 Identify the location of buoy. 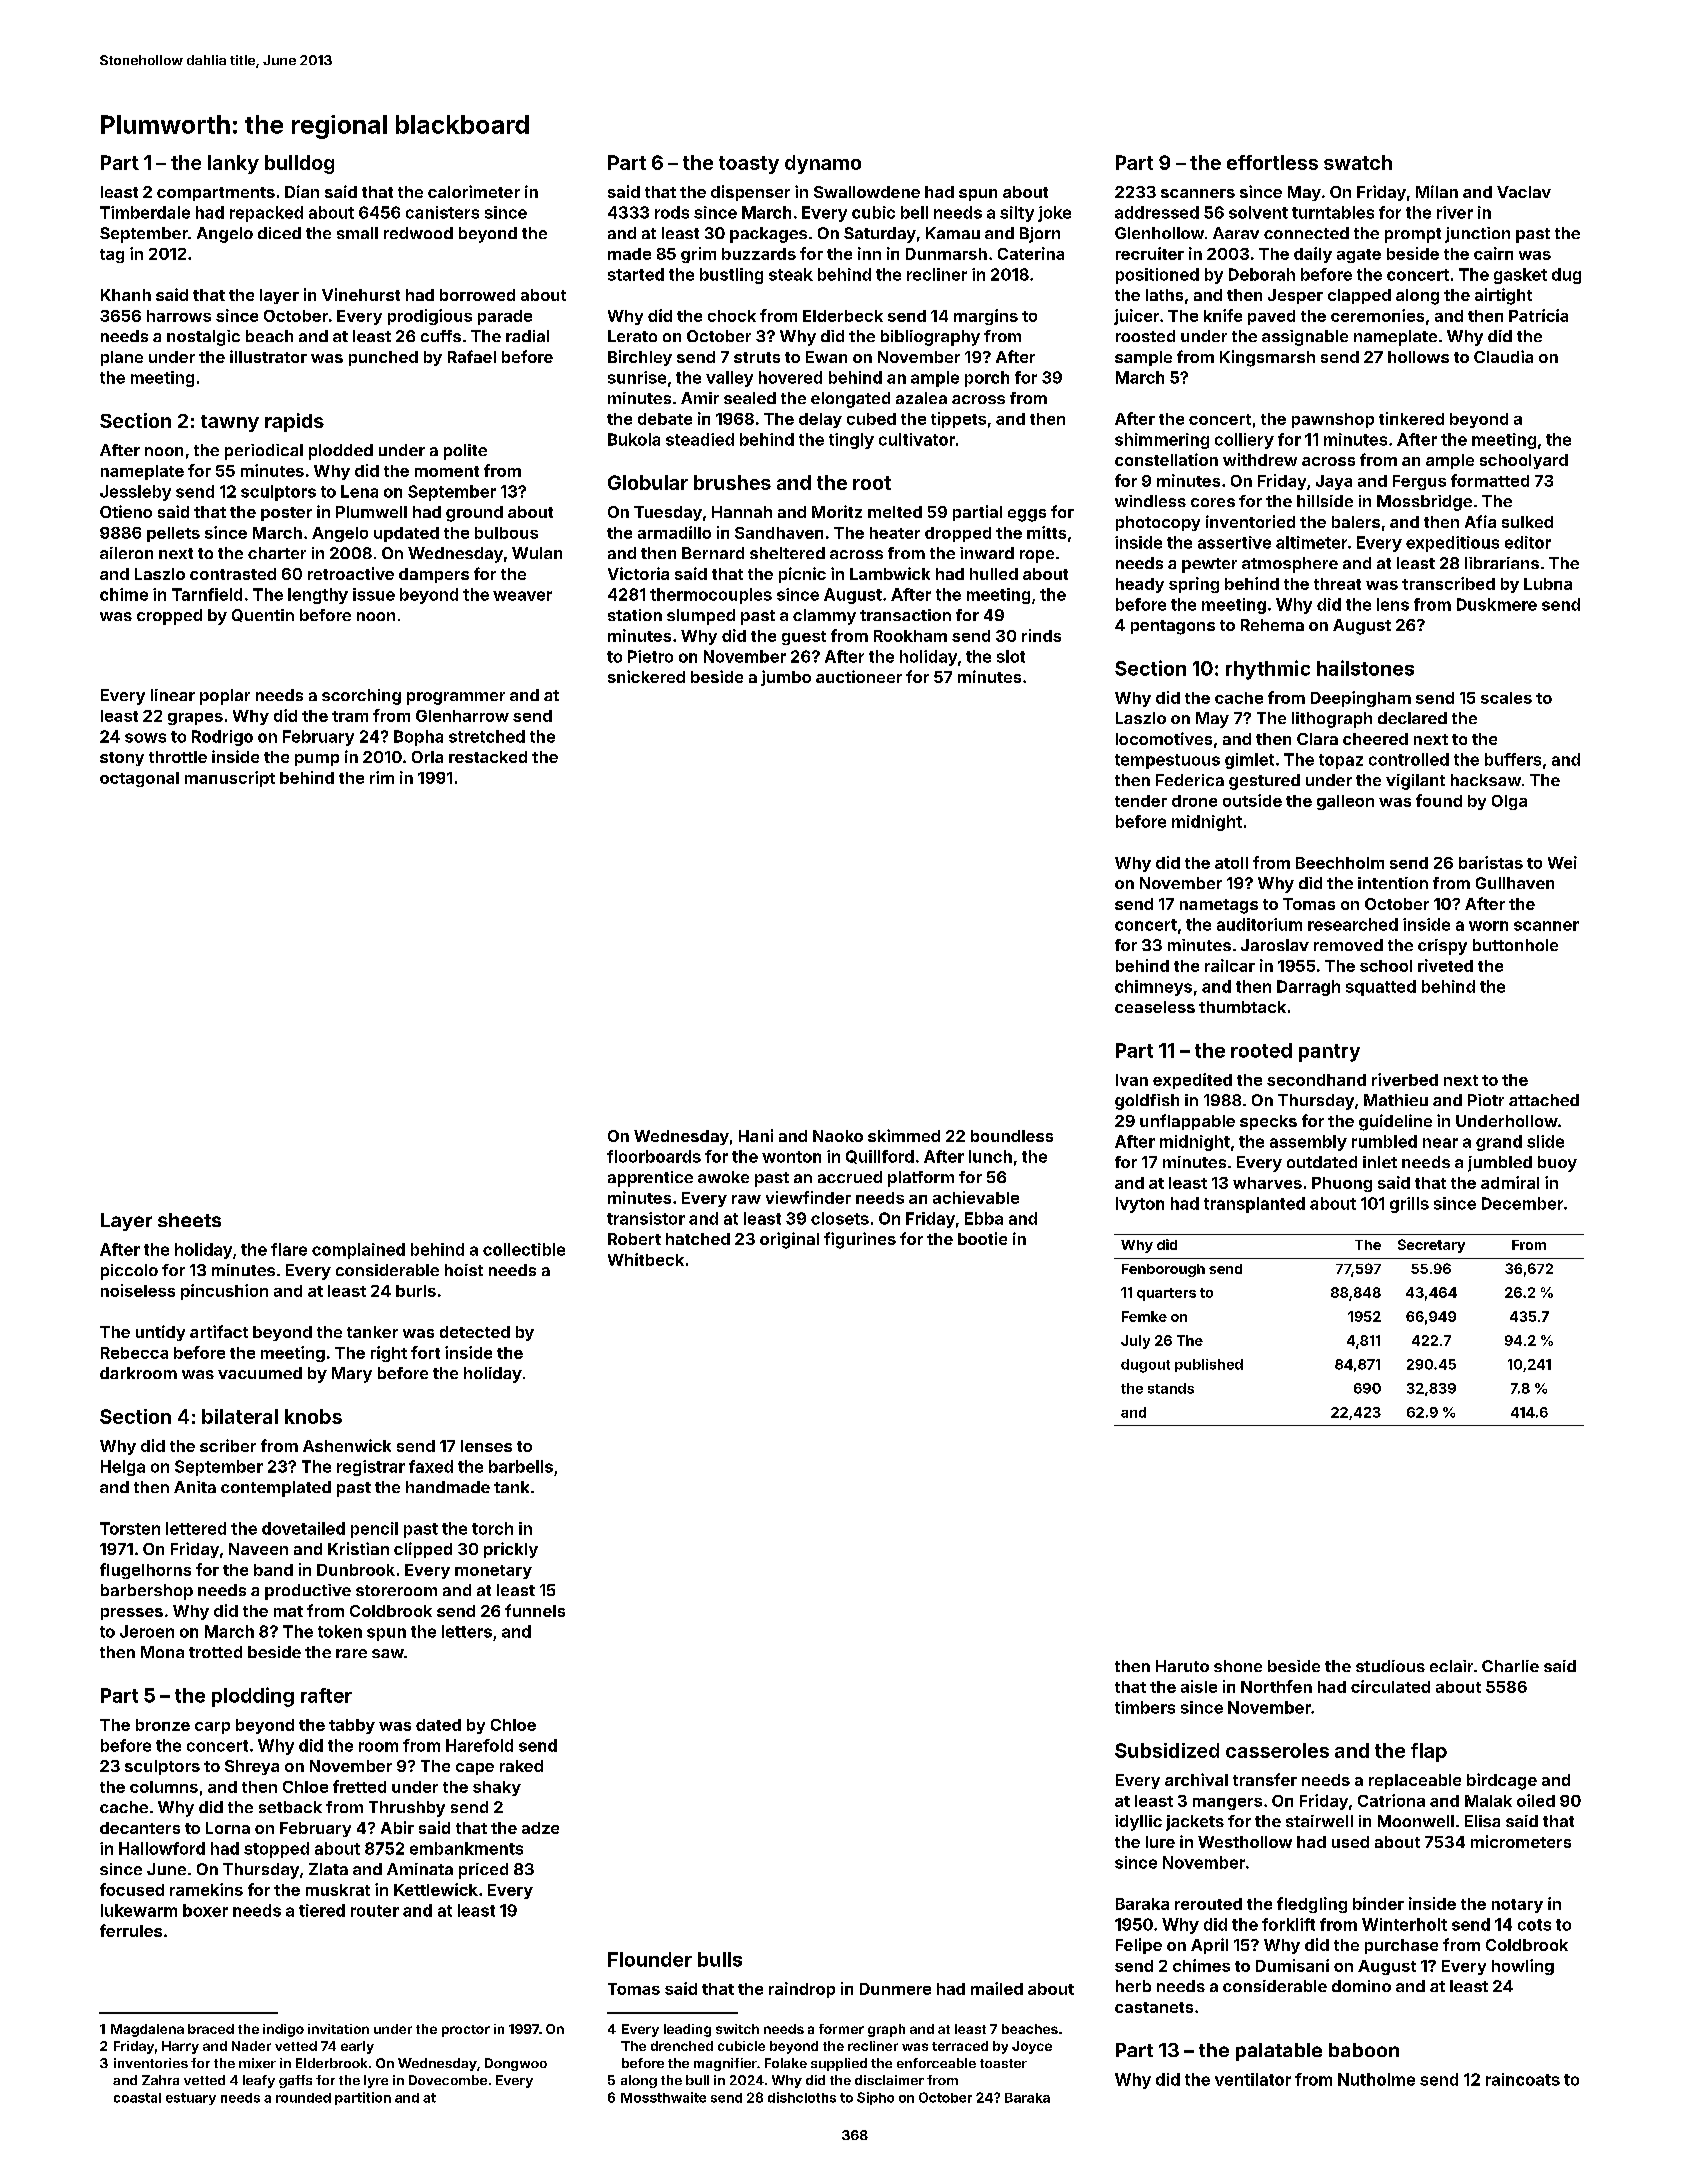
(1557, 1164).
